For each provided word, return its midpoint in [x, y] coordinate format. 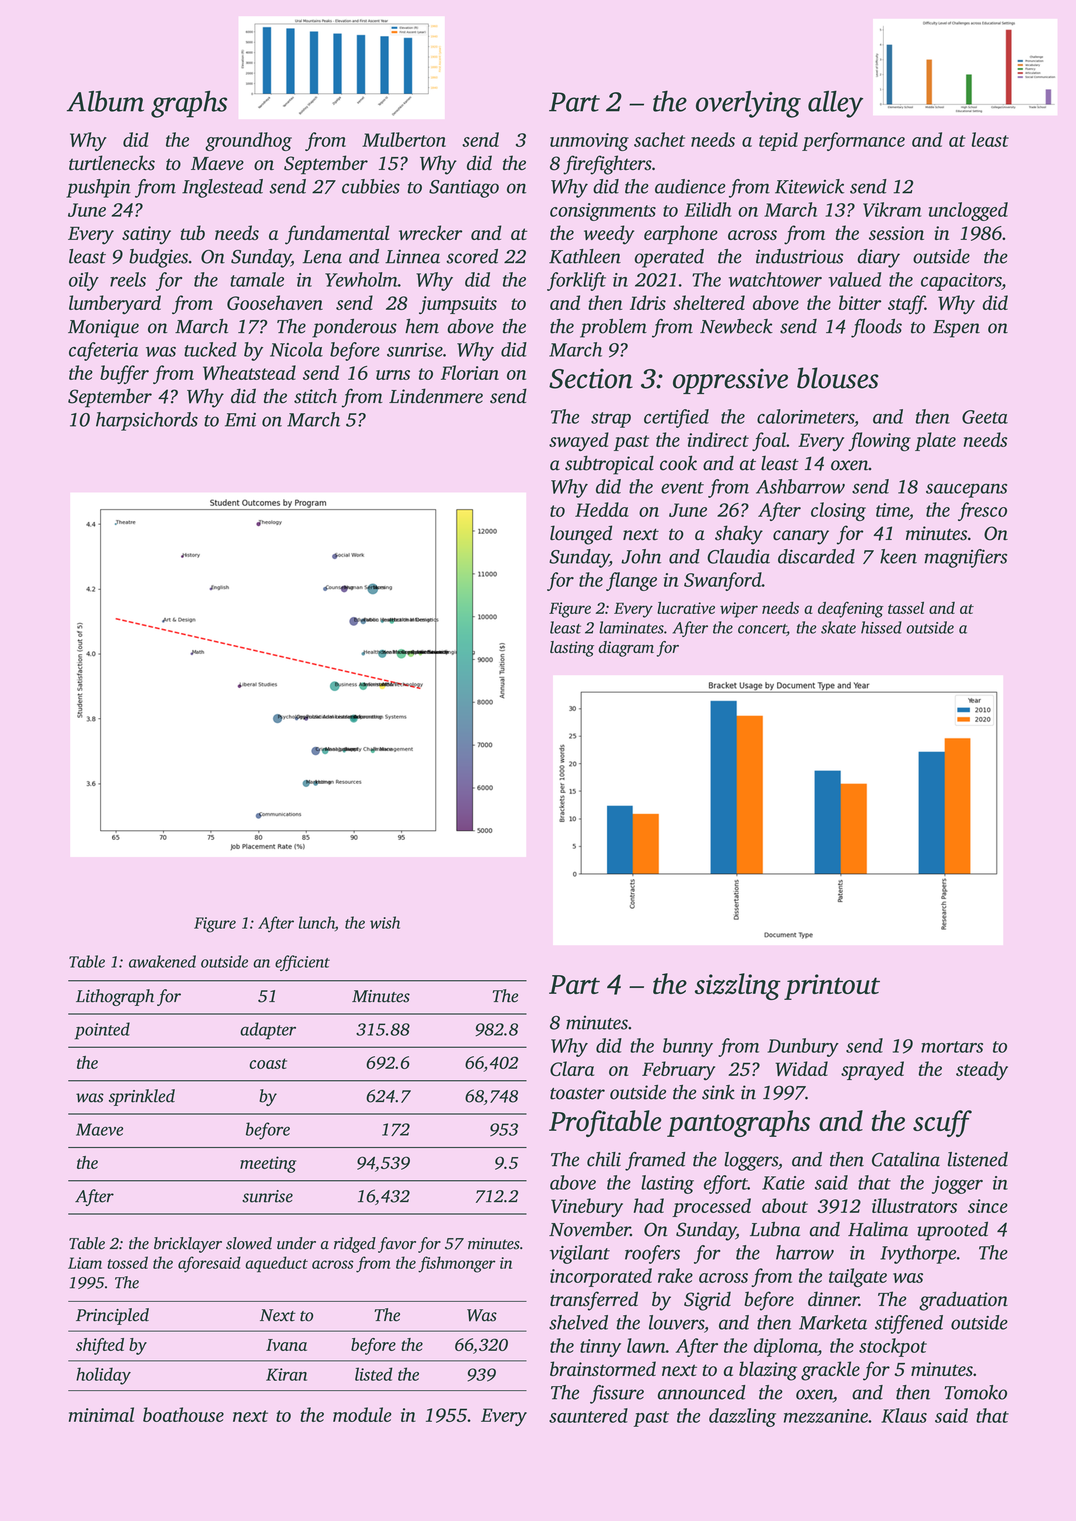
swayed [579, 441]
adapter [268, 1031]
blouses [838, 378]
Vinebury [587, 1207]
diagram [626, 649]
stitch [315, 396]
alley [835, 104]
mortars [952, 1047]
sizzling [738, 986]
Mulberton [404, 139]
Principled [112, 1316]
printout [832, 987]
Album [105, 101]
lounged [581, 535]
